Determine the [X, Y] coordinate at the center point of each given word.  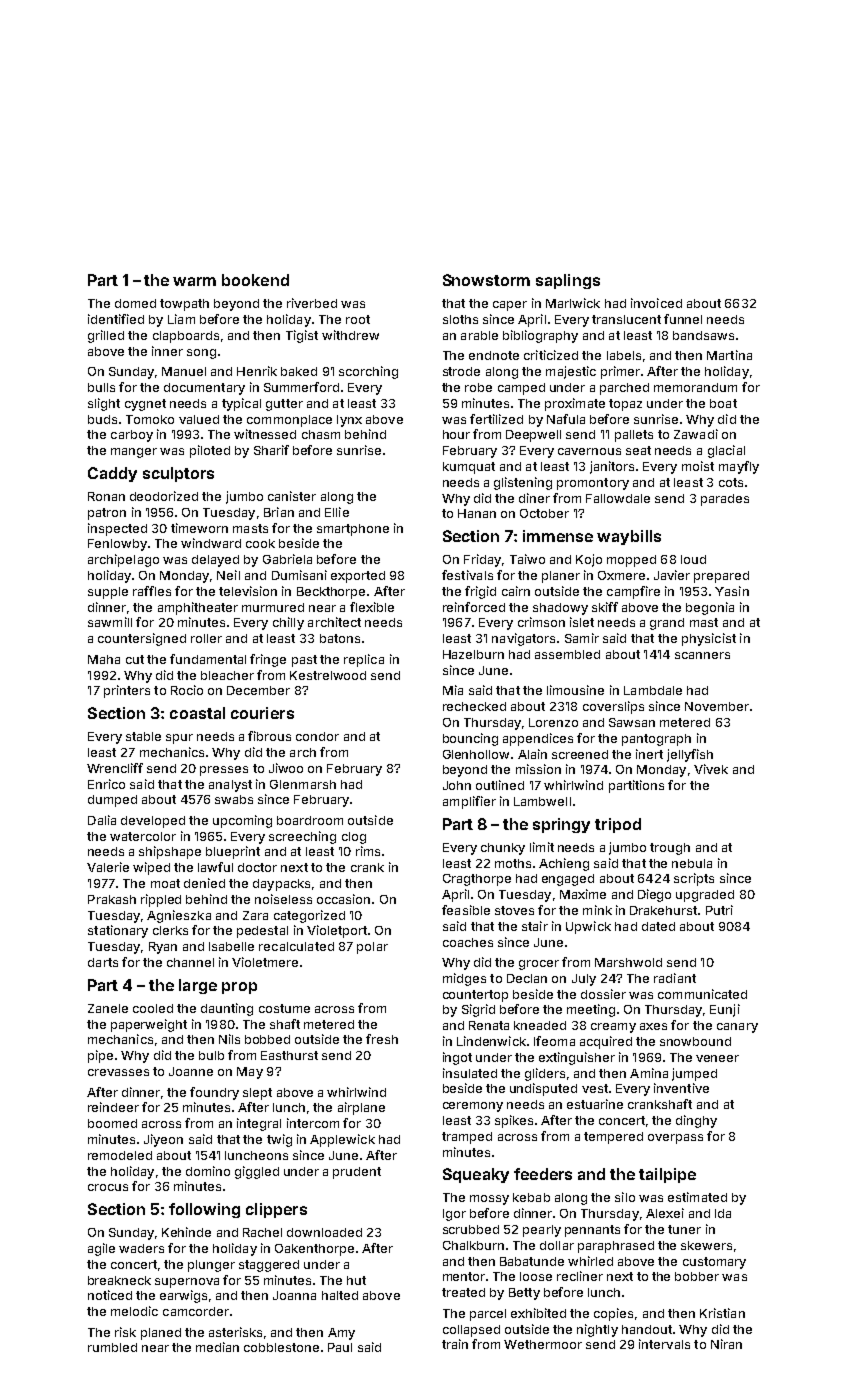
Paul [340, 1347]
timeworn [199, 528]
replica [364, 660]
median [217, 1347]
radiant [675, 978]
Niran [726, 1344]
